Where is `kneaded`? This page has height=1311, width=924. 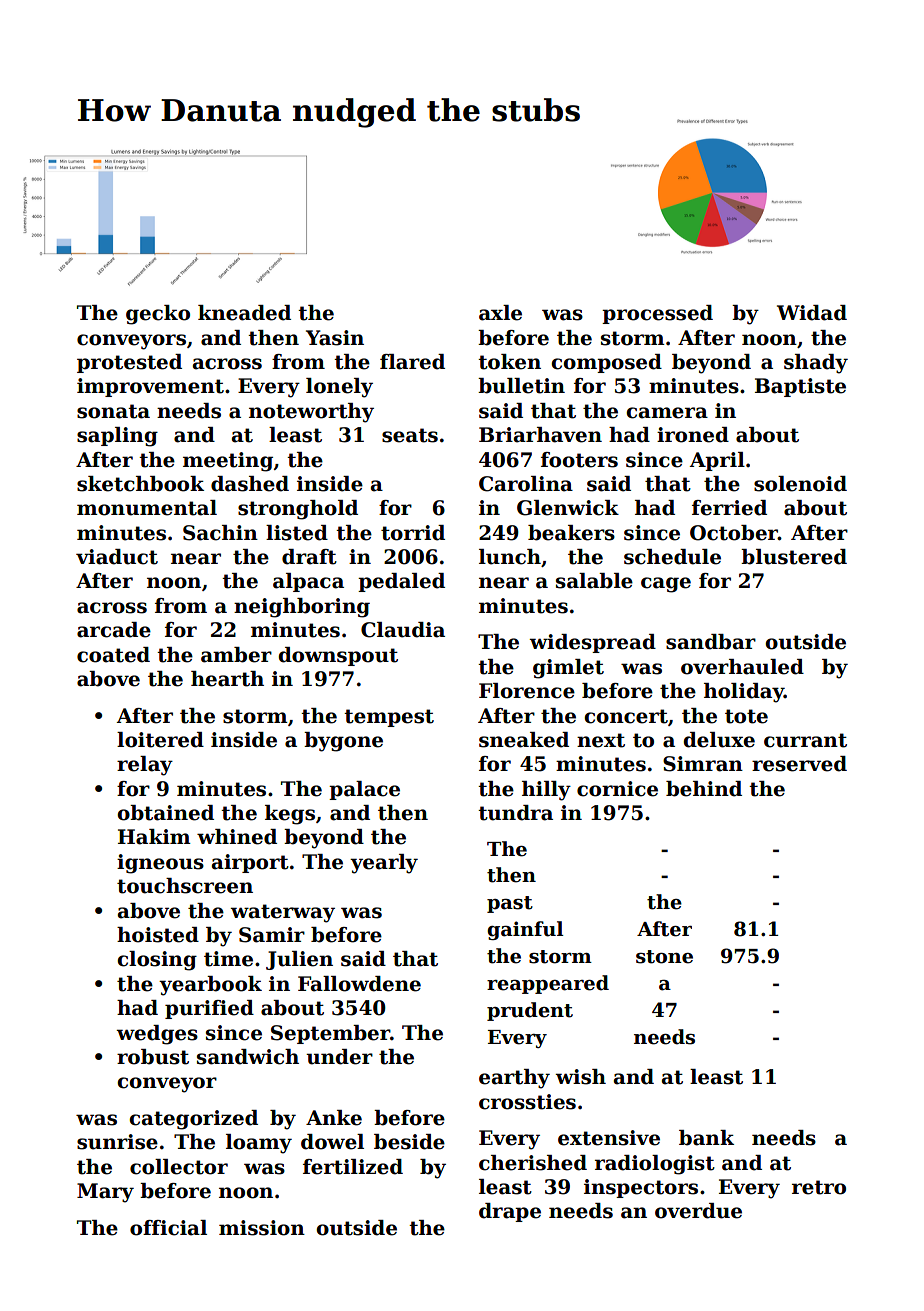
kneaded is located at coordinates (244, 313).
